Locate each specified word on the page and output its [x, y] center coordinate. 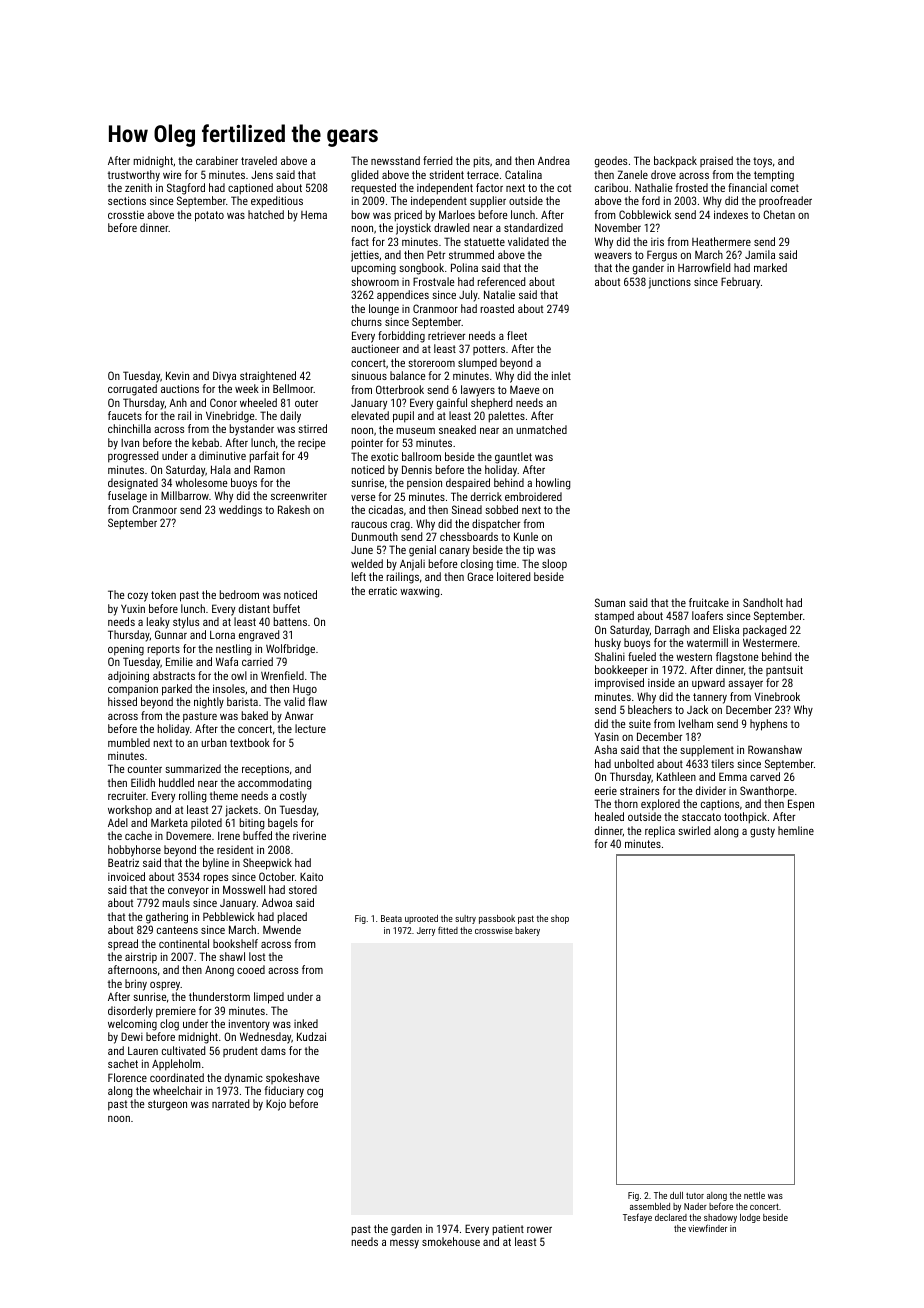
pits [482, 162]
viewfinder [707, 1228]
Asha [605, 749]
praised [716, 161]
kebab [205, 442]
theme [224, 795]
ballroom [421, 456]
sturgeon [167, 1105]
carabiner [217, 160]
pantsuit [784, 670]
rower [539, 1230]
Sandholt [763, 602]
